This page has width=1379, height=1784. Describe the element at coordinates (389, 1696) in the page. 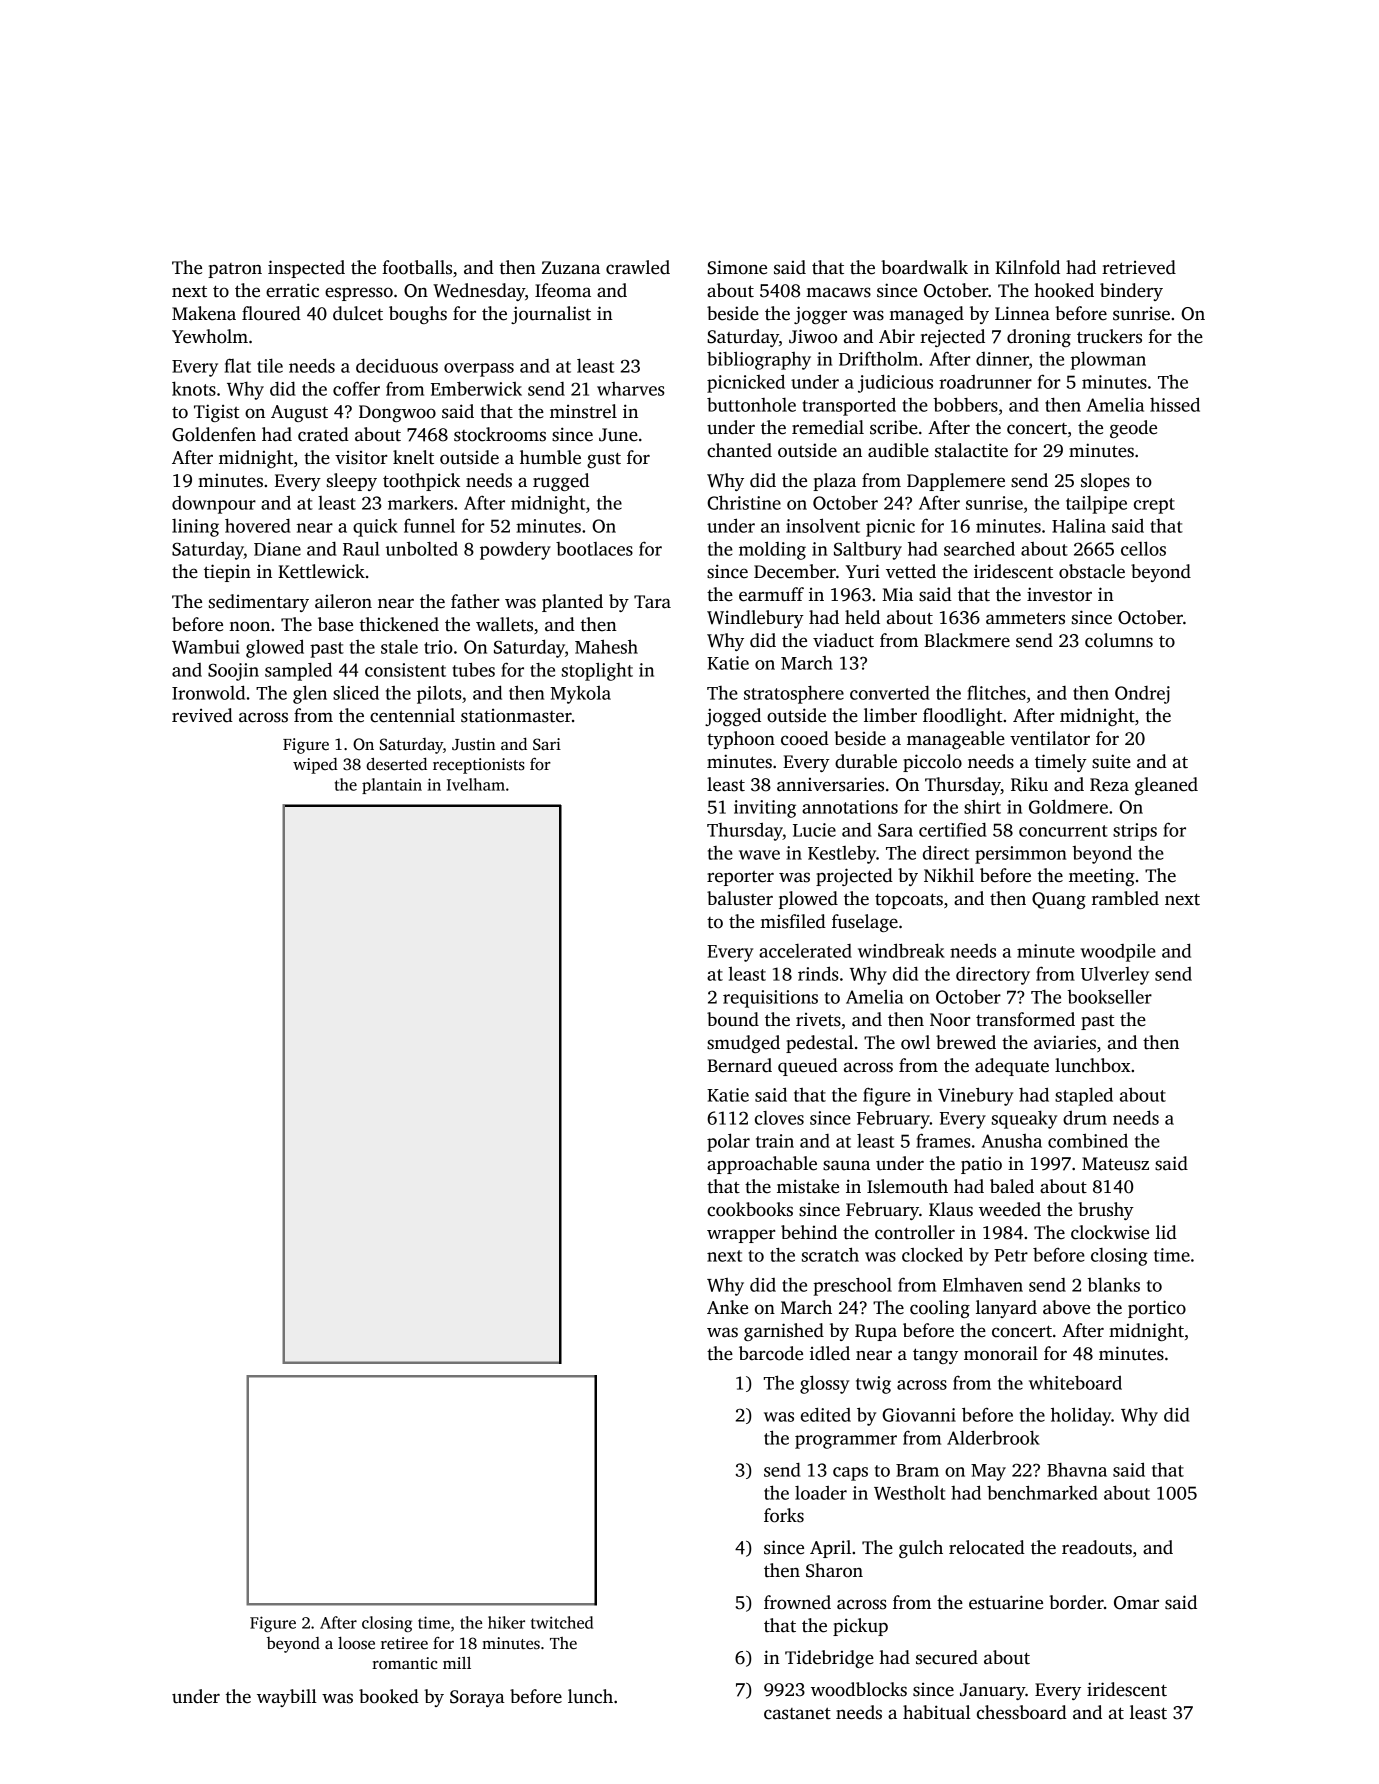

I see `booked` at that location.
